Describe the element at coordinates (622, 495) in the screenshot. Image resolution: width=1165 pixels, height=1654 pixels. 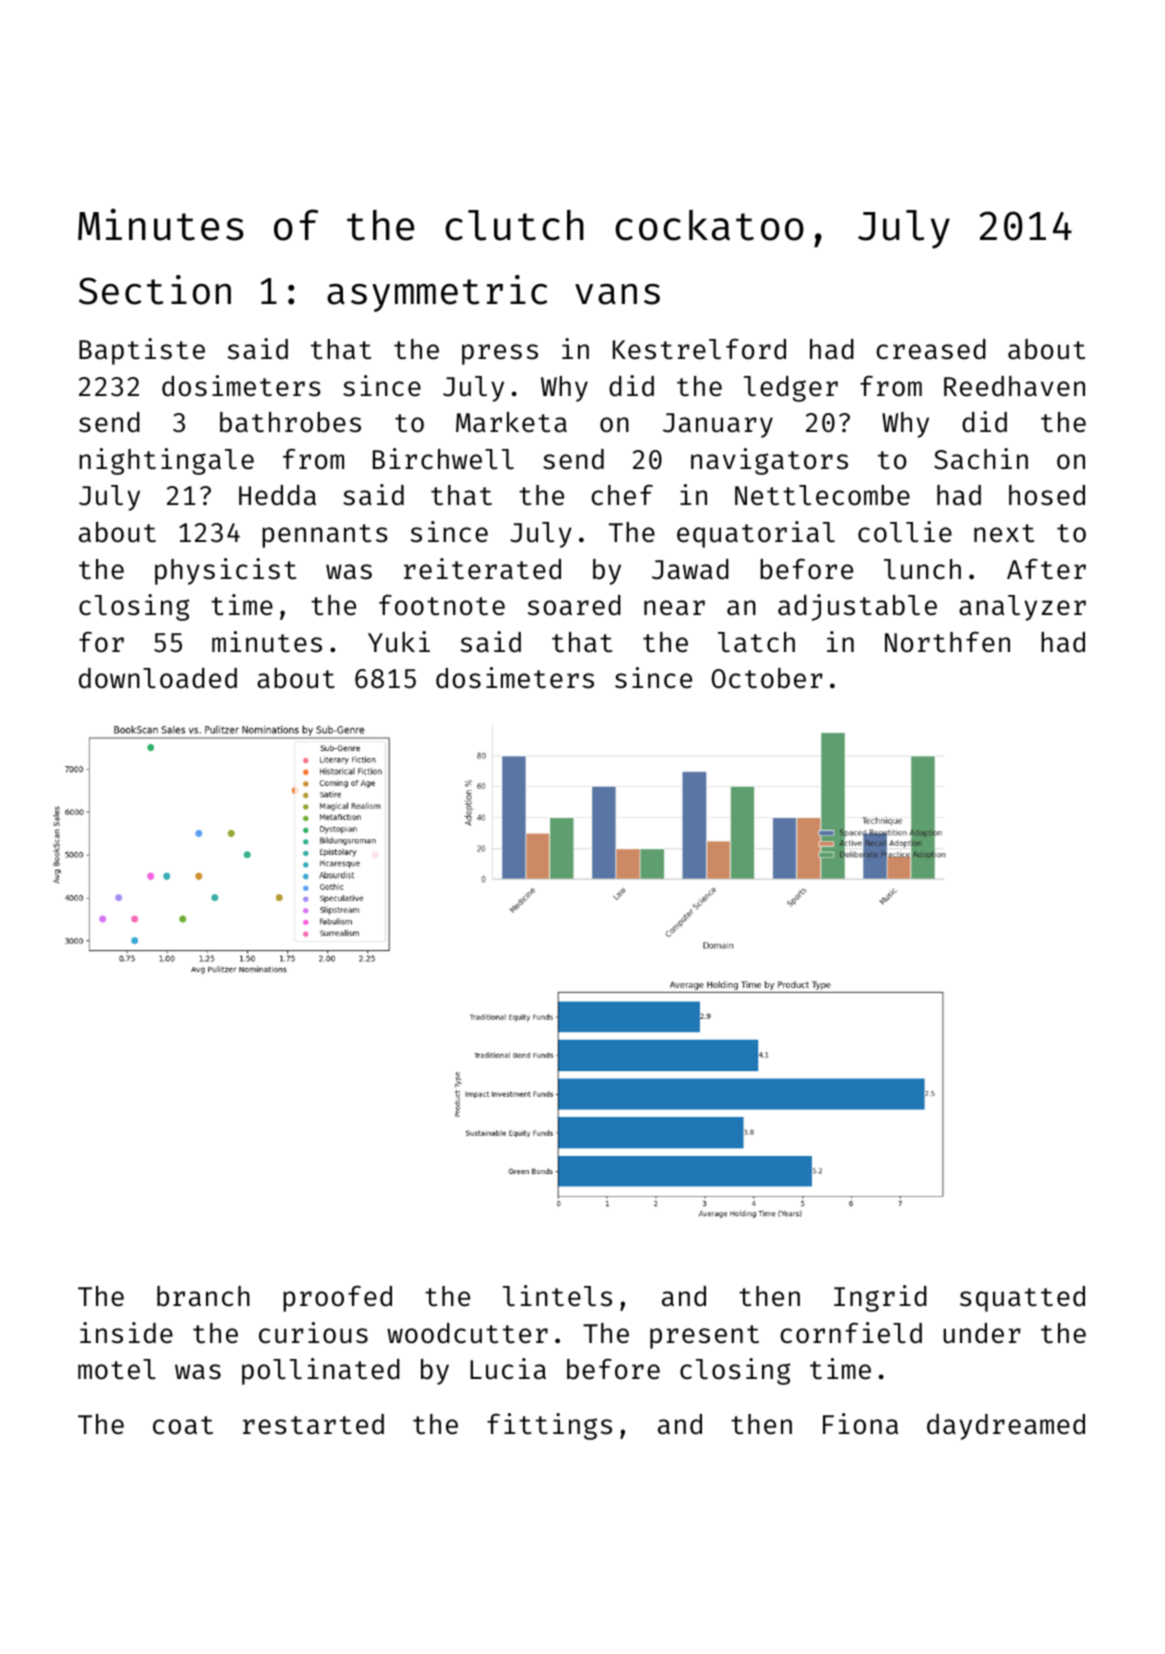
I see `chef` at that location.
